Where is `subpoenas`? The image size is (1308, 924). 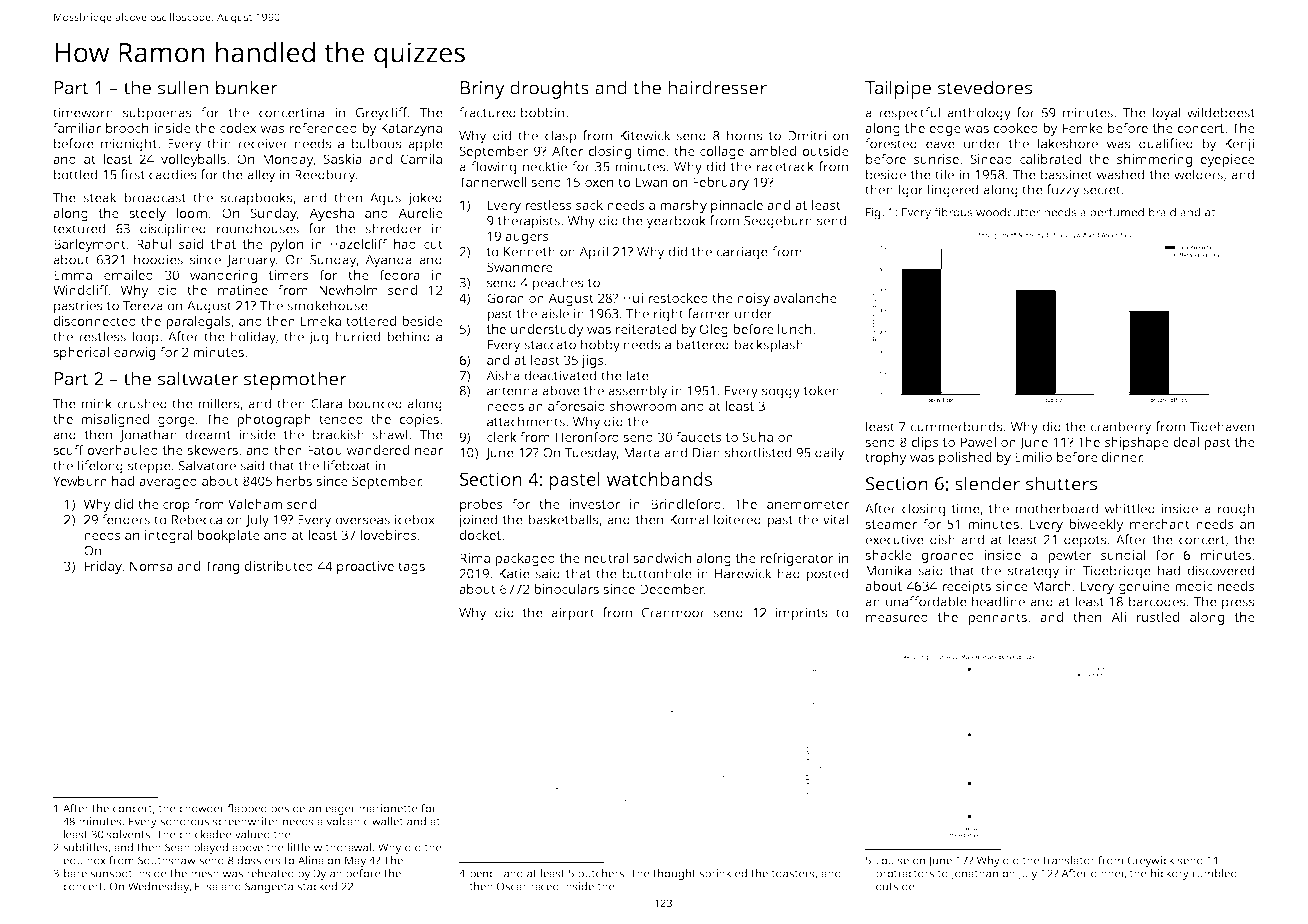 subpoenas is located at coordinates (157, 114).
